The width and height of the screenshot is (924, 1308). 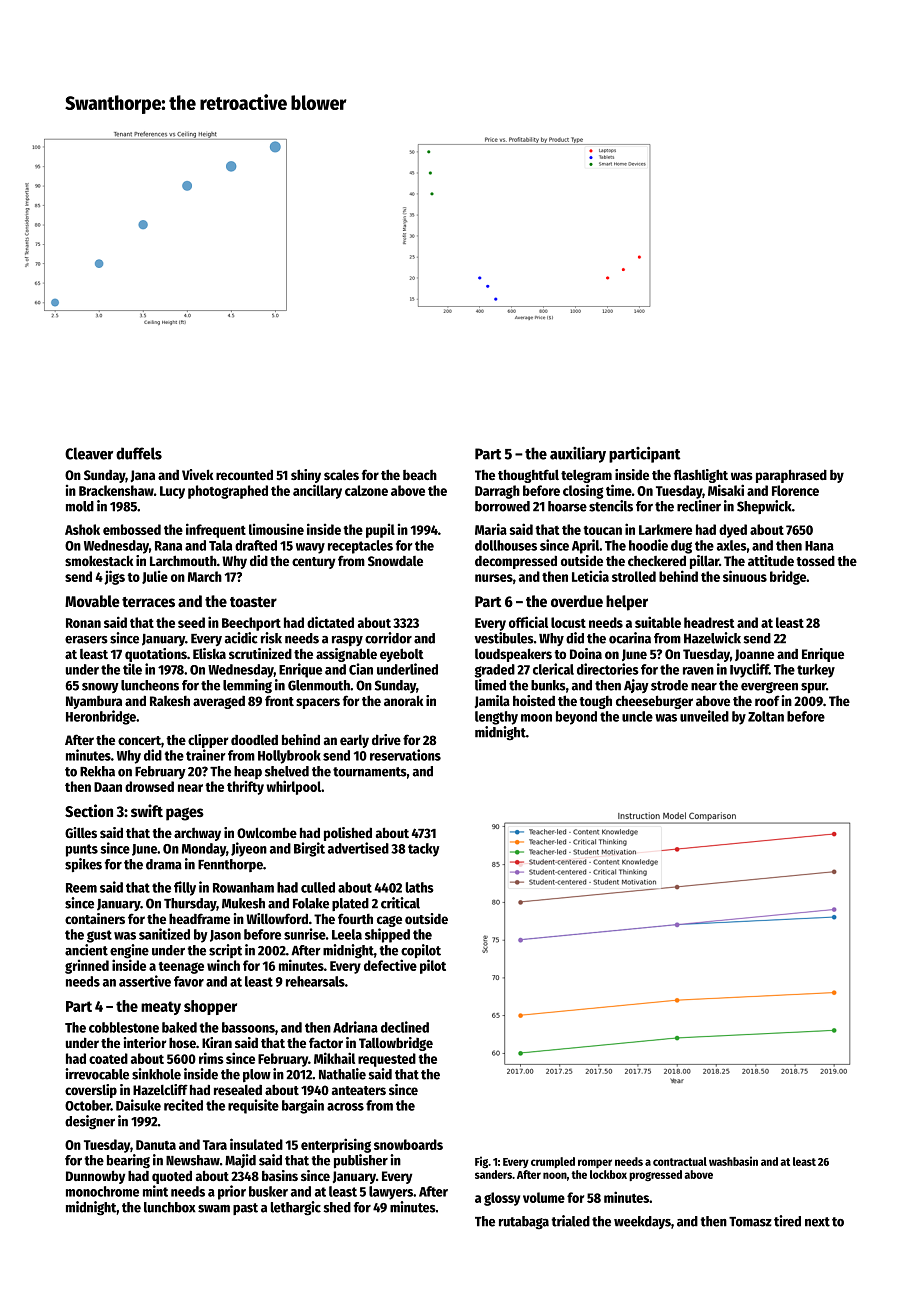 What do you see at coordinates (766, 716) in the screenshot?
I see `Zoltan` at bounding box center [766, 716].
